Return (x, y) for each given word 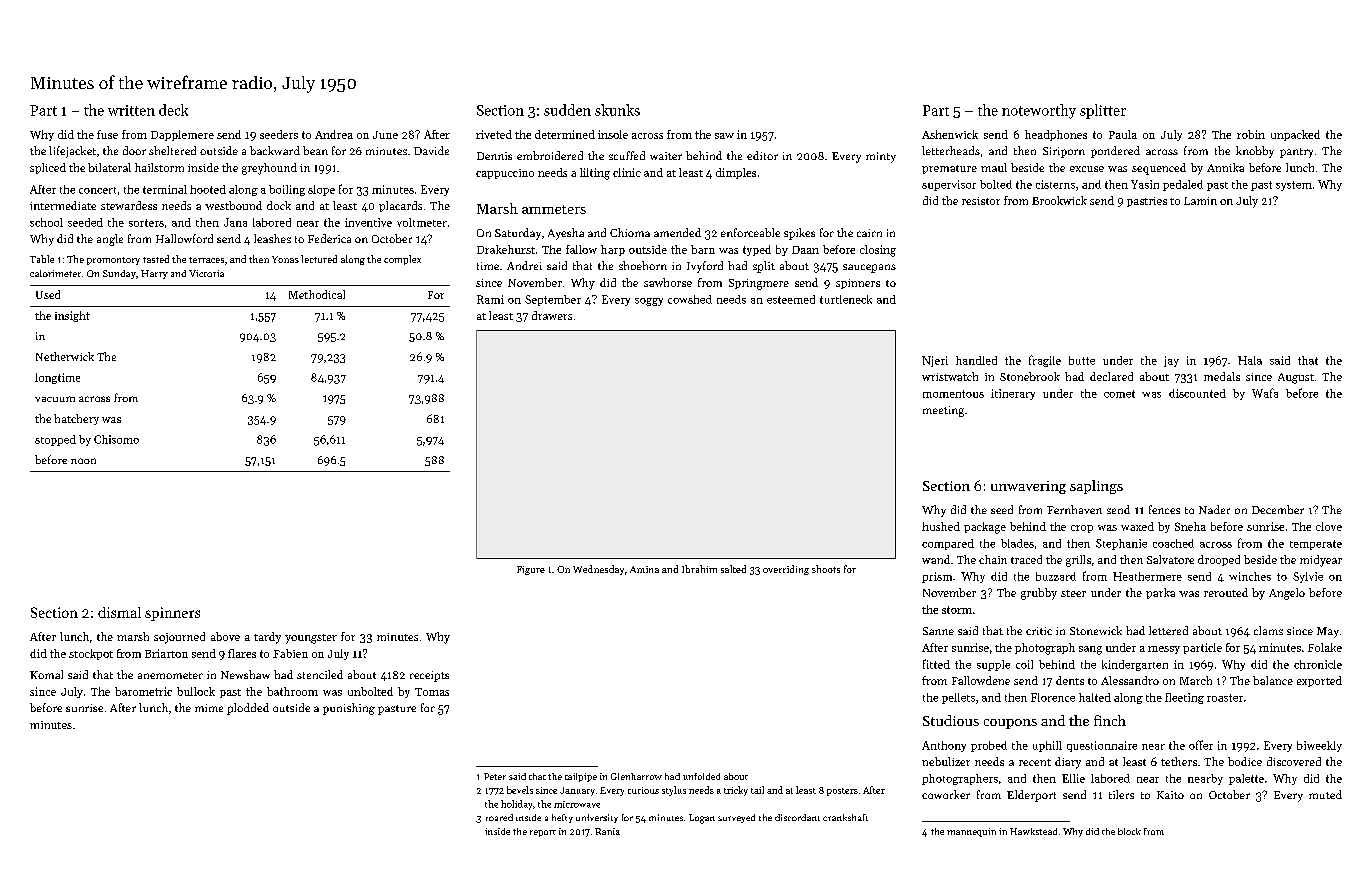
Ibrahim (699, 569)
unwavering (1028, 487)
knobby (1255, 152)
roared (499, 817)
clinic (627, 172)
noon (83, 461)
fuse (107, 134)
